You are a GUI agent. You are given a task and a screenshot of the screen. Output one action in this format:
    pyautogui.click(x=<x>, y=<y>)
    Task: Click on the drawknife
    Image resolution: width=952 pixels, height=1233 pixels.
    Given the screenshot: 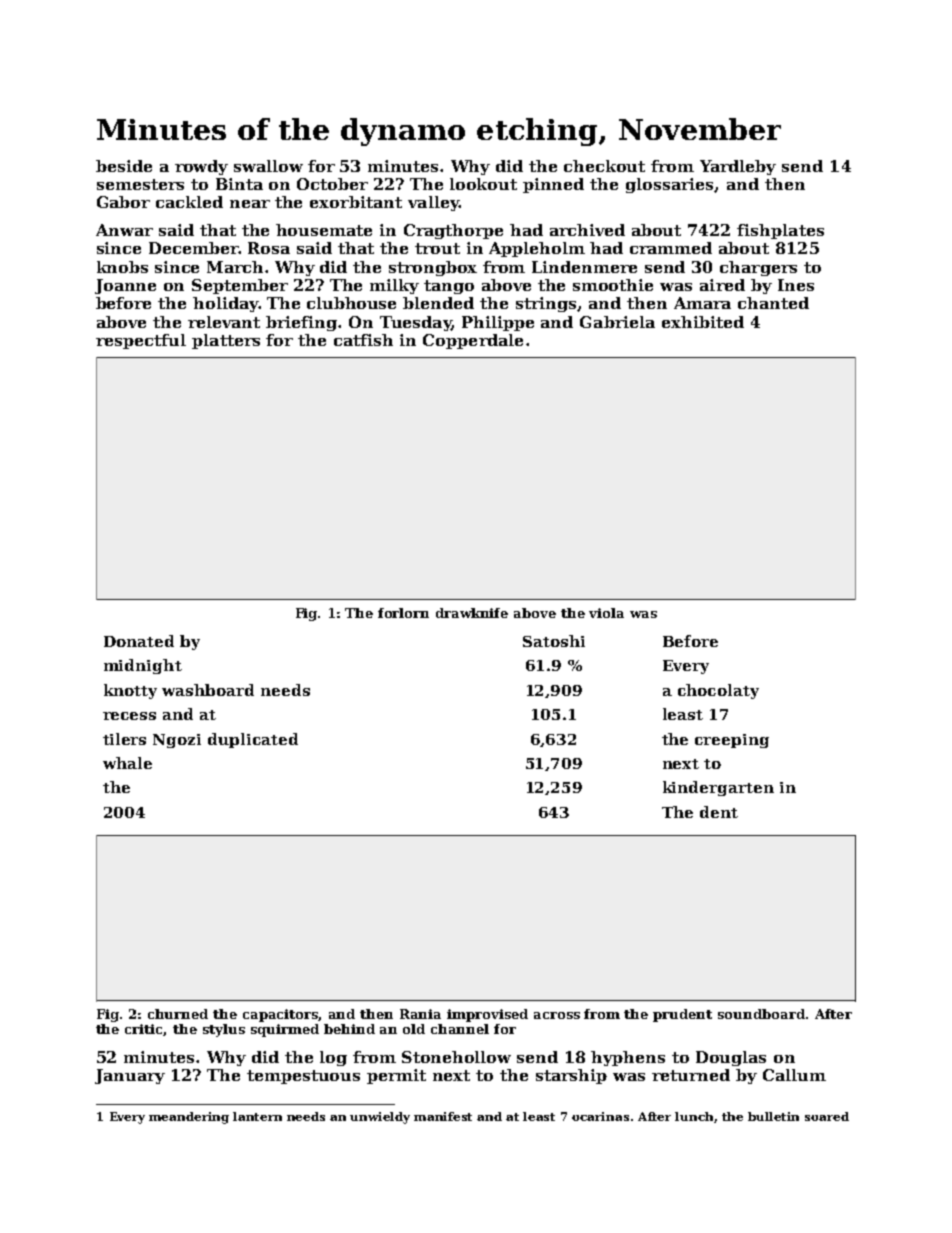 What is the action you would take?
    pyautogui.click(x=472, y=613)
